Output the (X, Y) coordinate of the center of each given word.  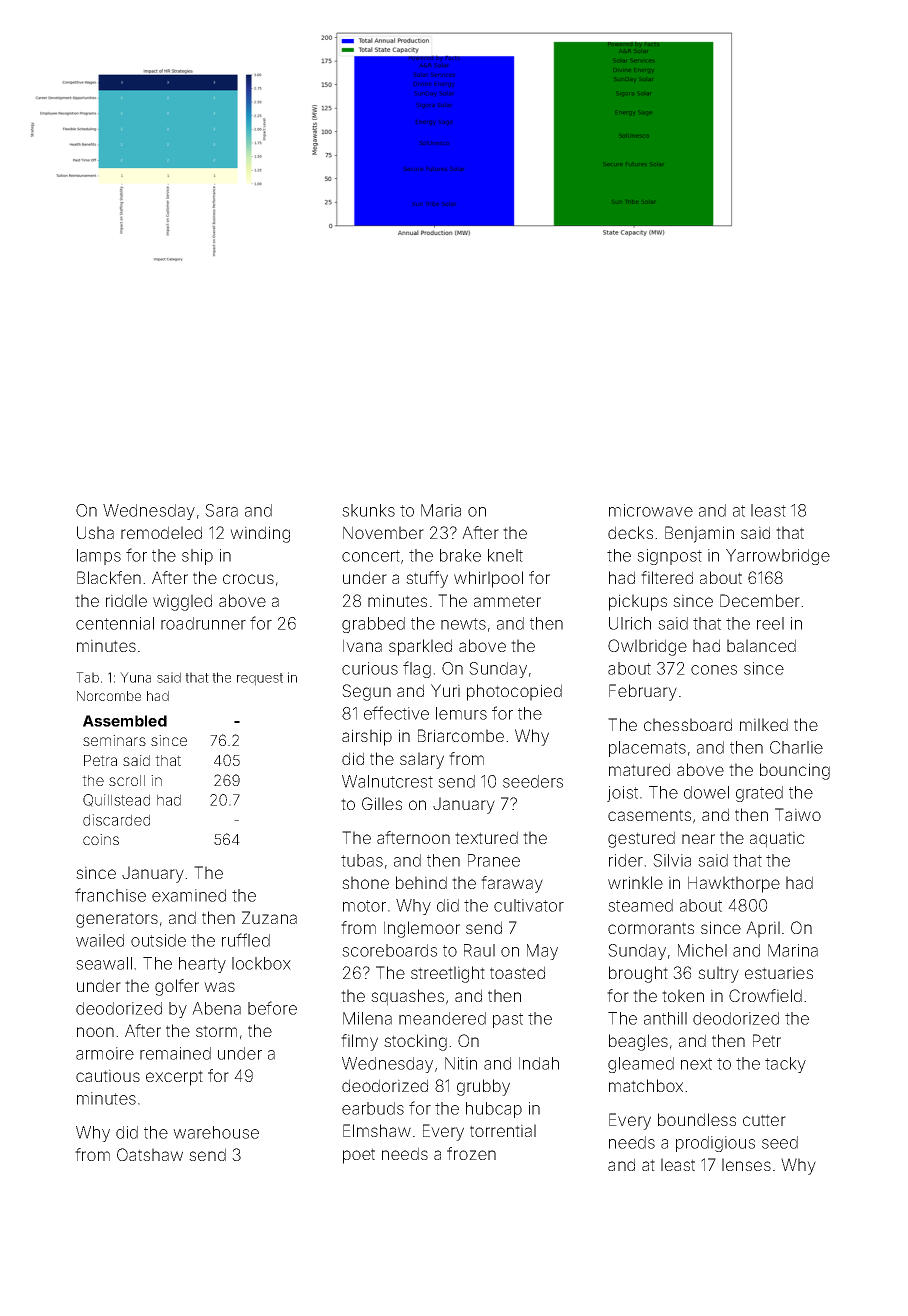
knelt (505, 555)
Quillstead (116, 800)
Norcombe (109, 696)
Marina (793, 950)
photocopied (514, 692)
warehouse (216, 1132)
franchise (110, 895)
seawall (104, 963)
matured (639, 769)
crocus (248, 579)
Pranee (494, 860)
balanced (761, 645)
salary (422, 760)
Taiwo (798, 814)
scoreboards (389, 950)
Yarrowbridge (778, 557)
